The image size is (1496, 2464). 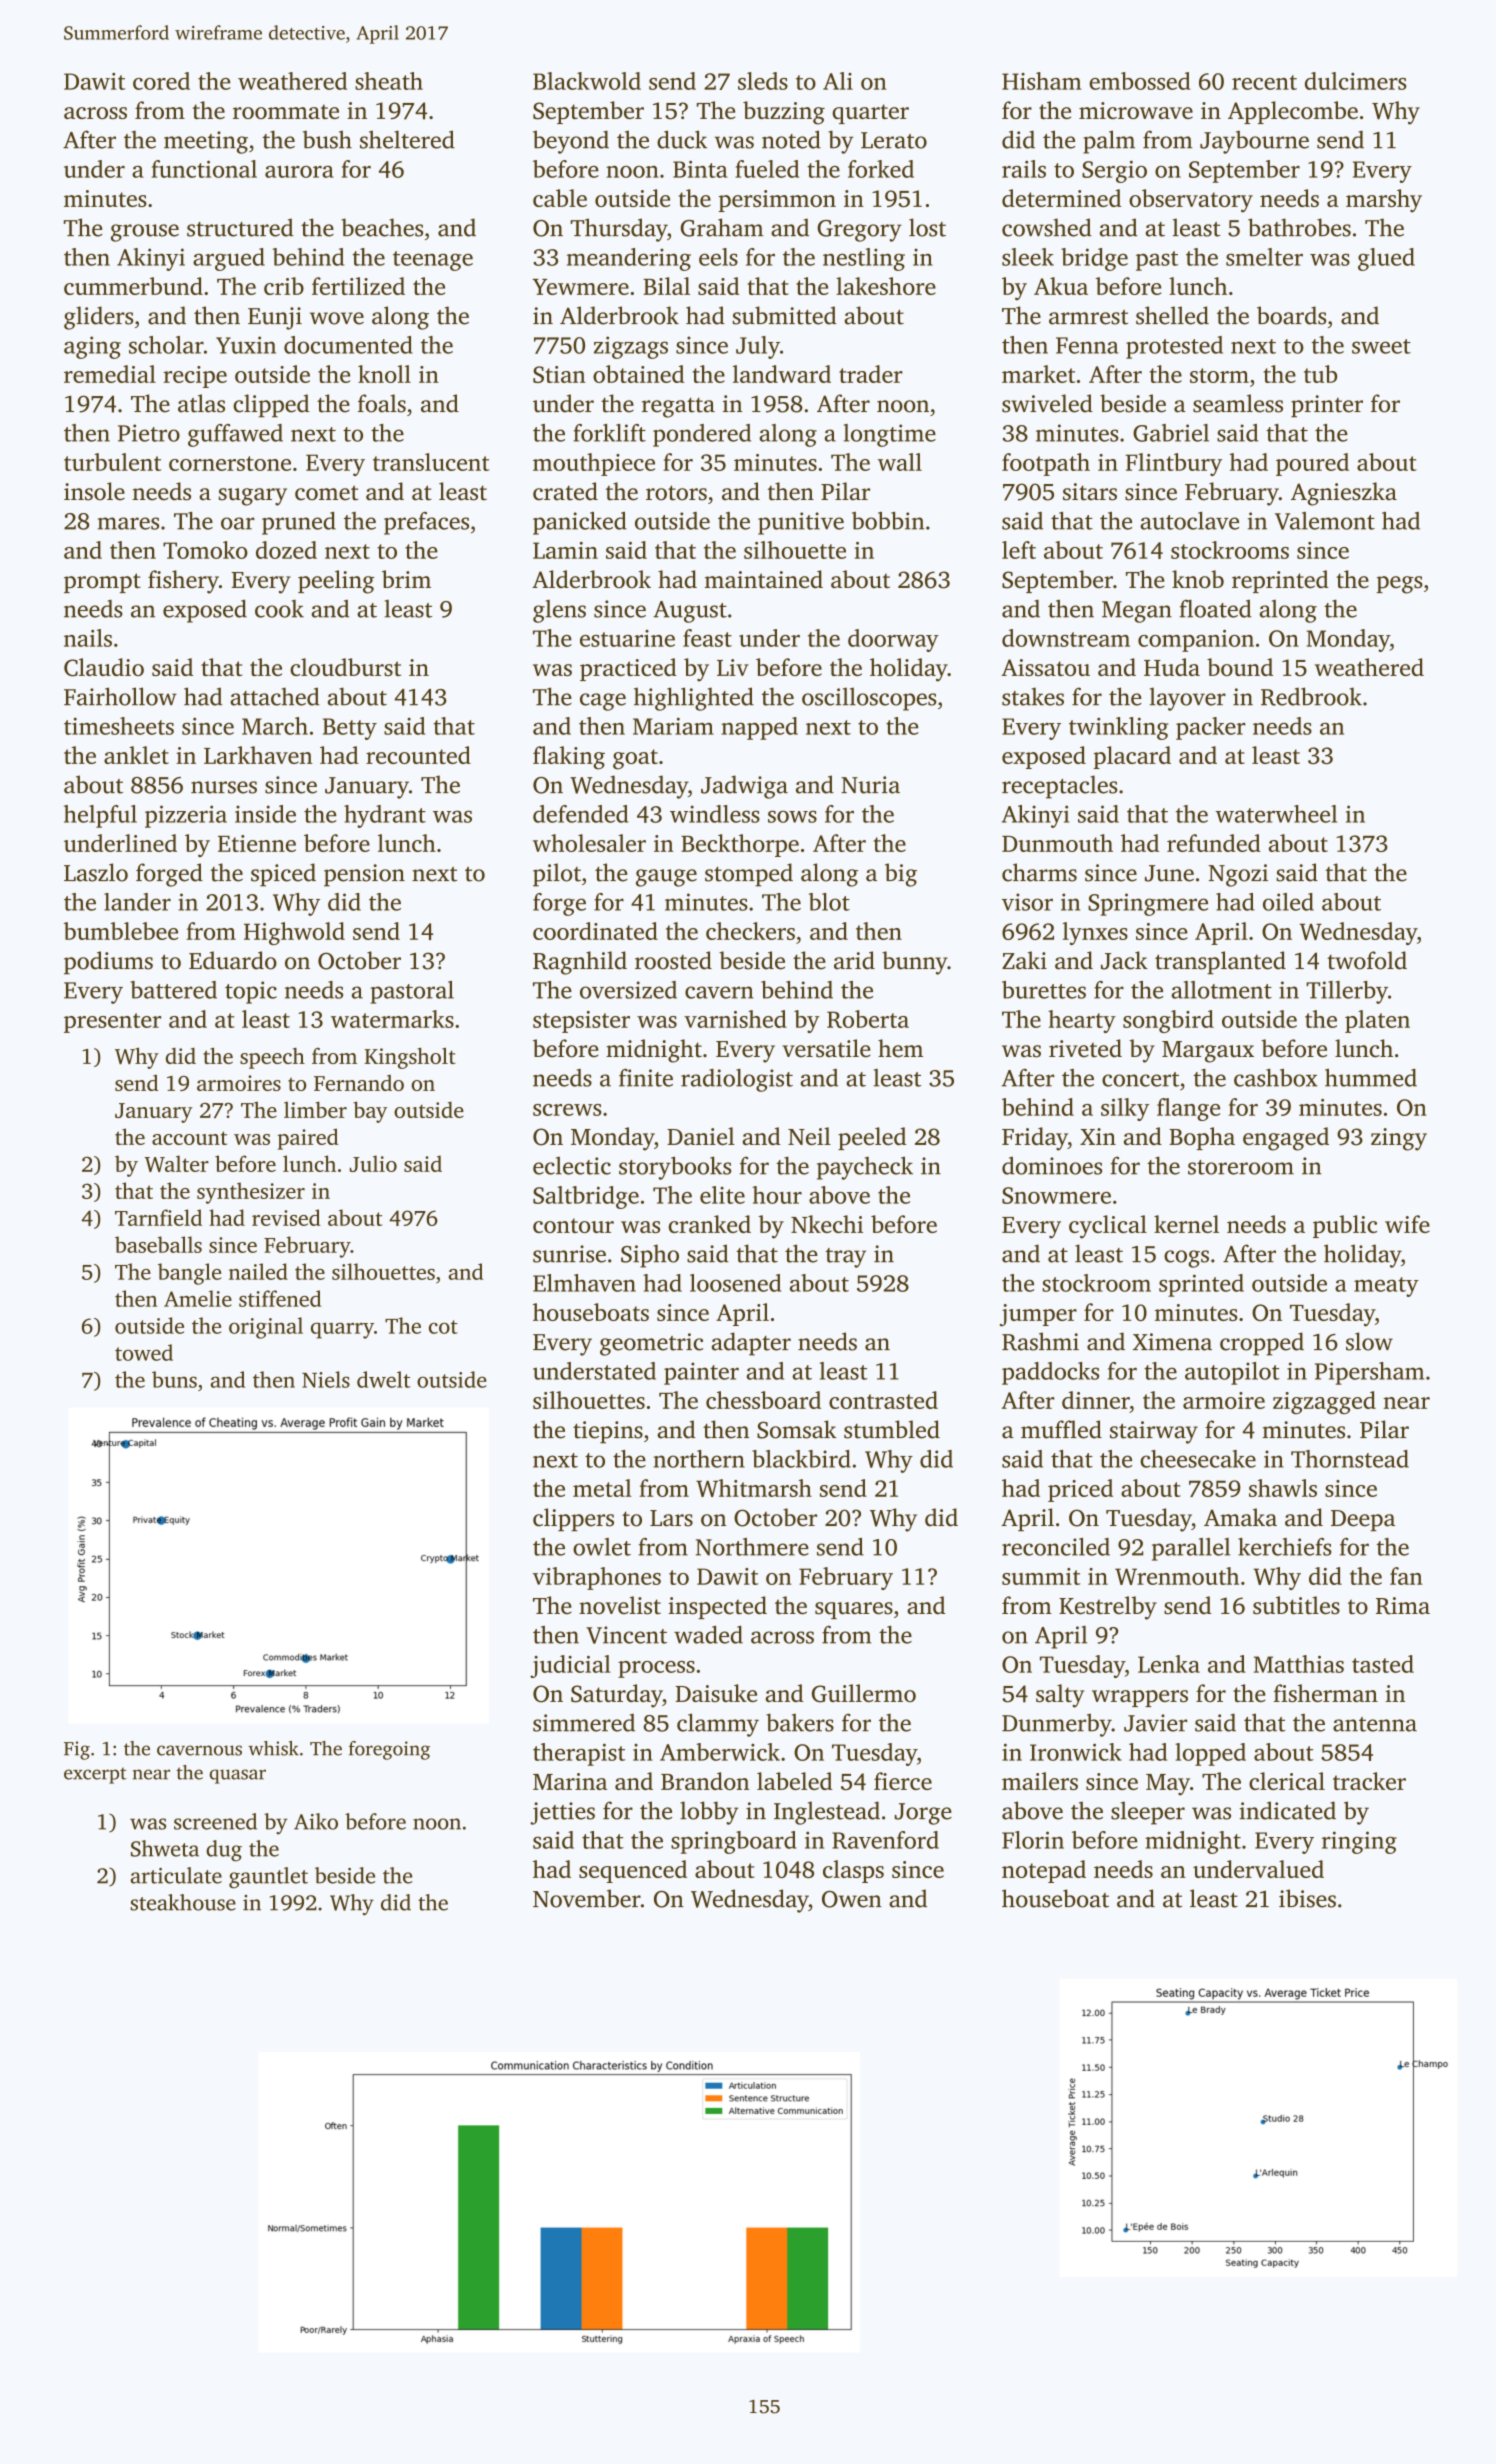 What do you see at coordinates (1118, 728) in the page?
I see `twinkling` at bounding box center [1118, 728].
